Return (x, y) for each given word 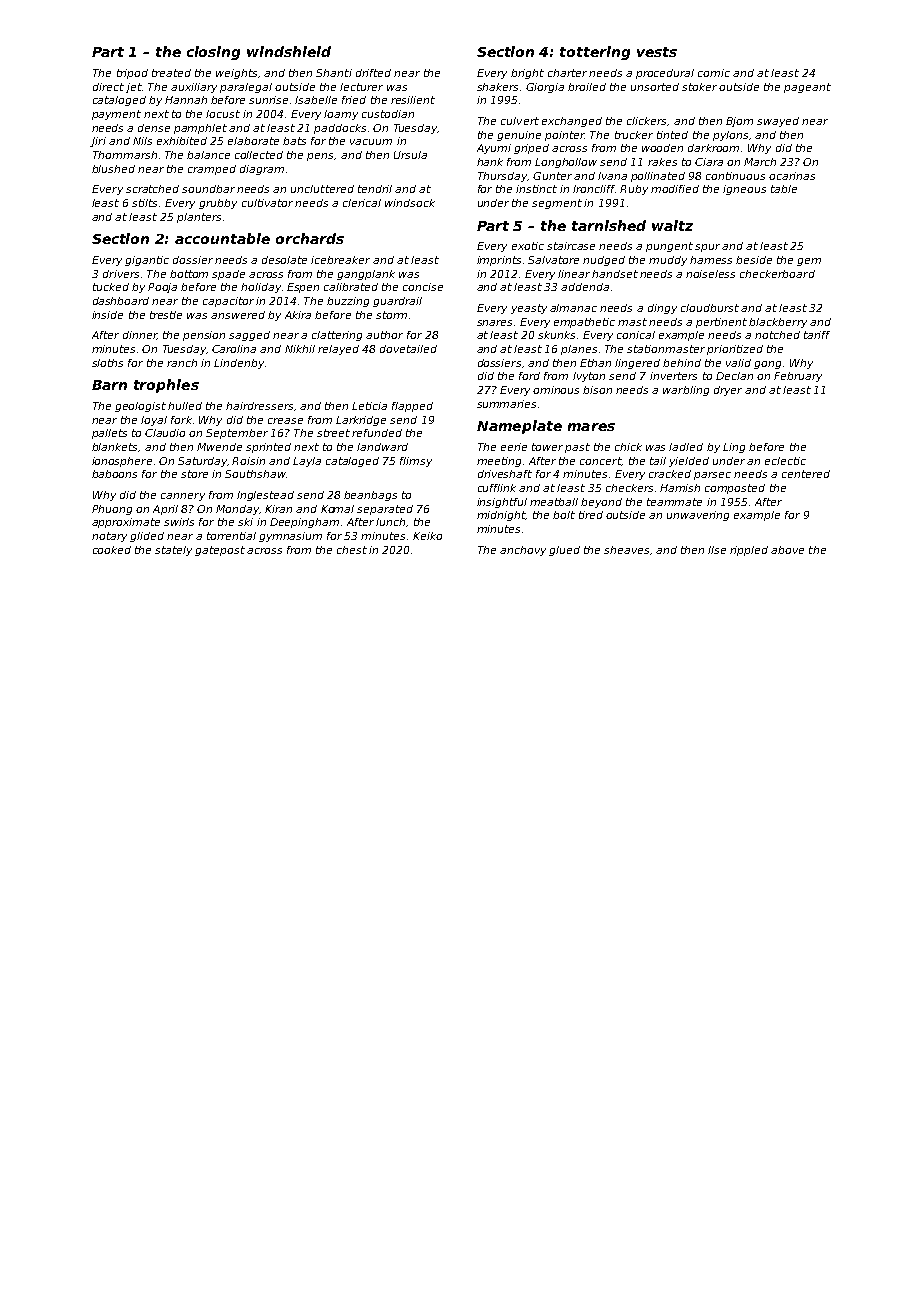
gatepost (220, 551)
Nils (142, 141)
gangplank (366, 275)
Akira (298, 315)
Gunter (552, 176)
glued (564, 551)
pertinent (721, 323)
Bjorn (739, 122)
